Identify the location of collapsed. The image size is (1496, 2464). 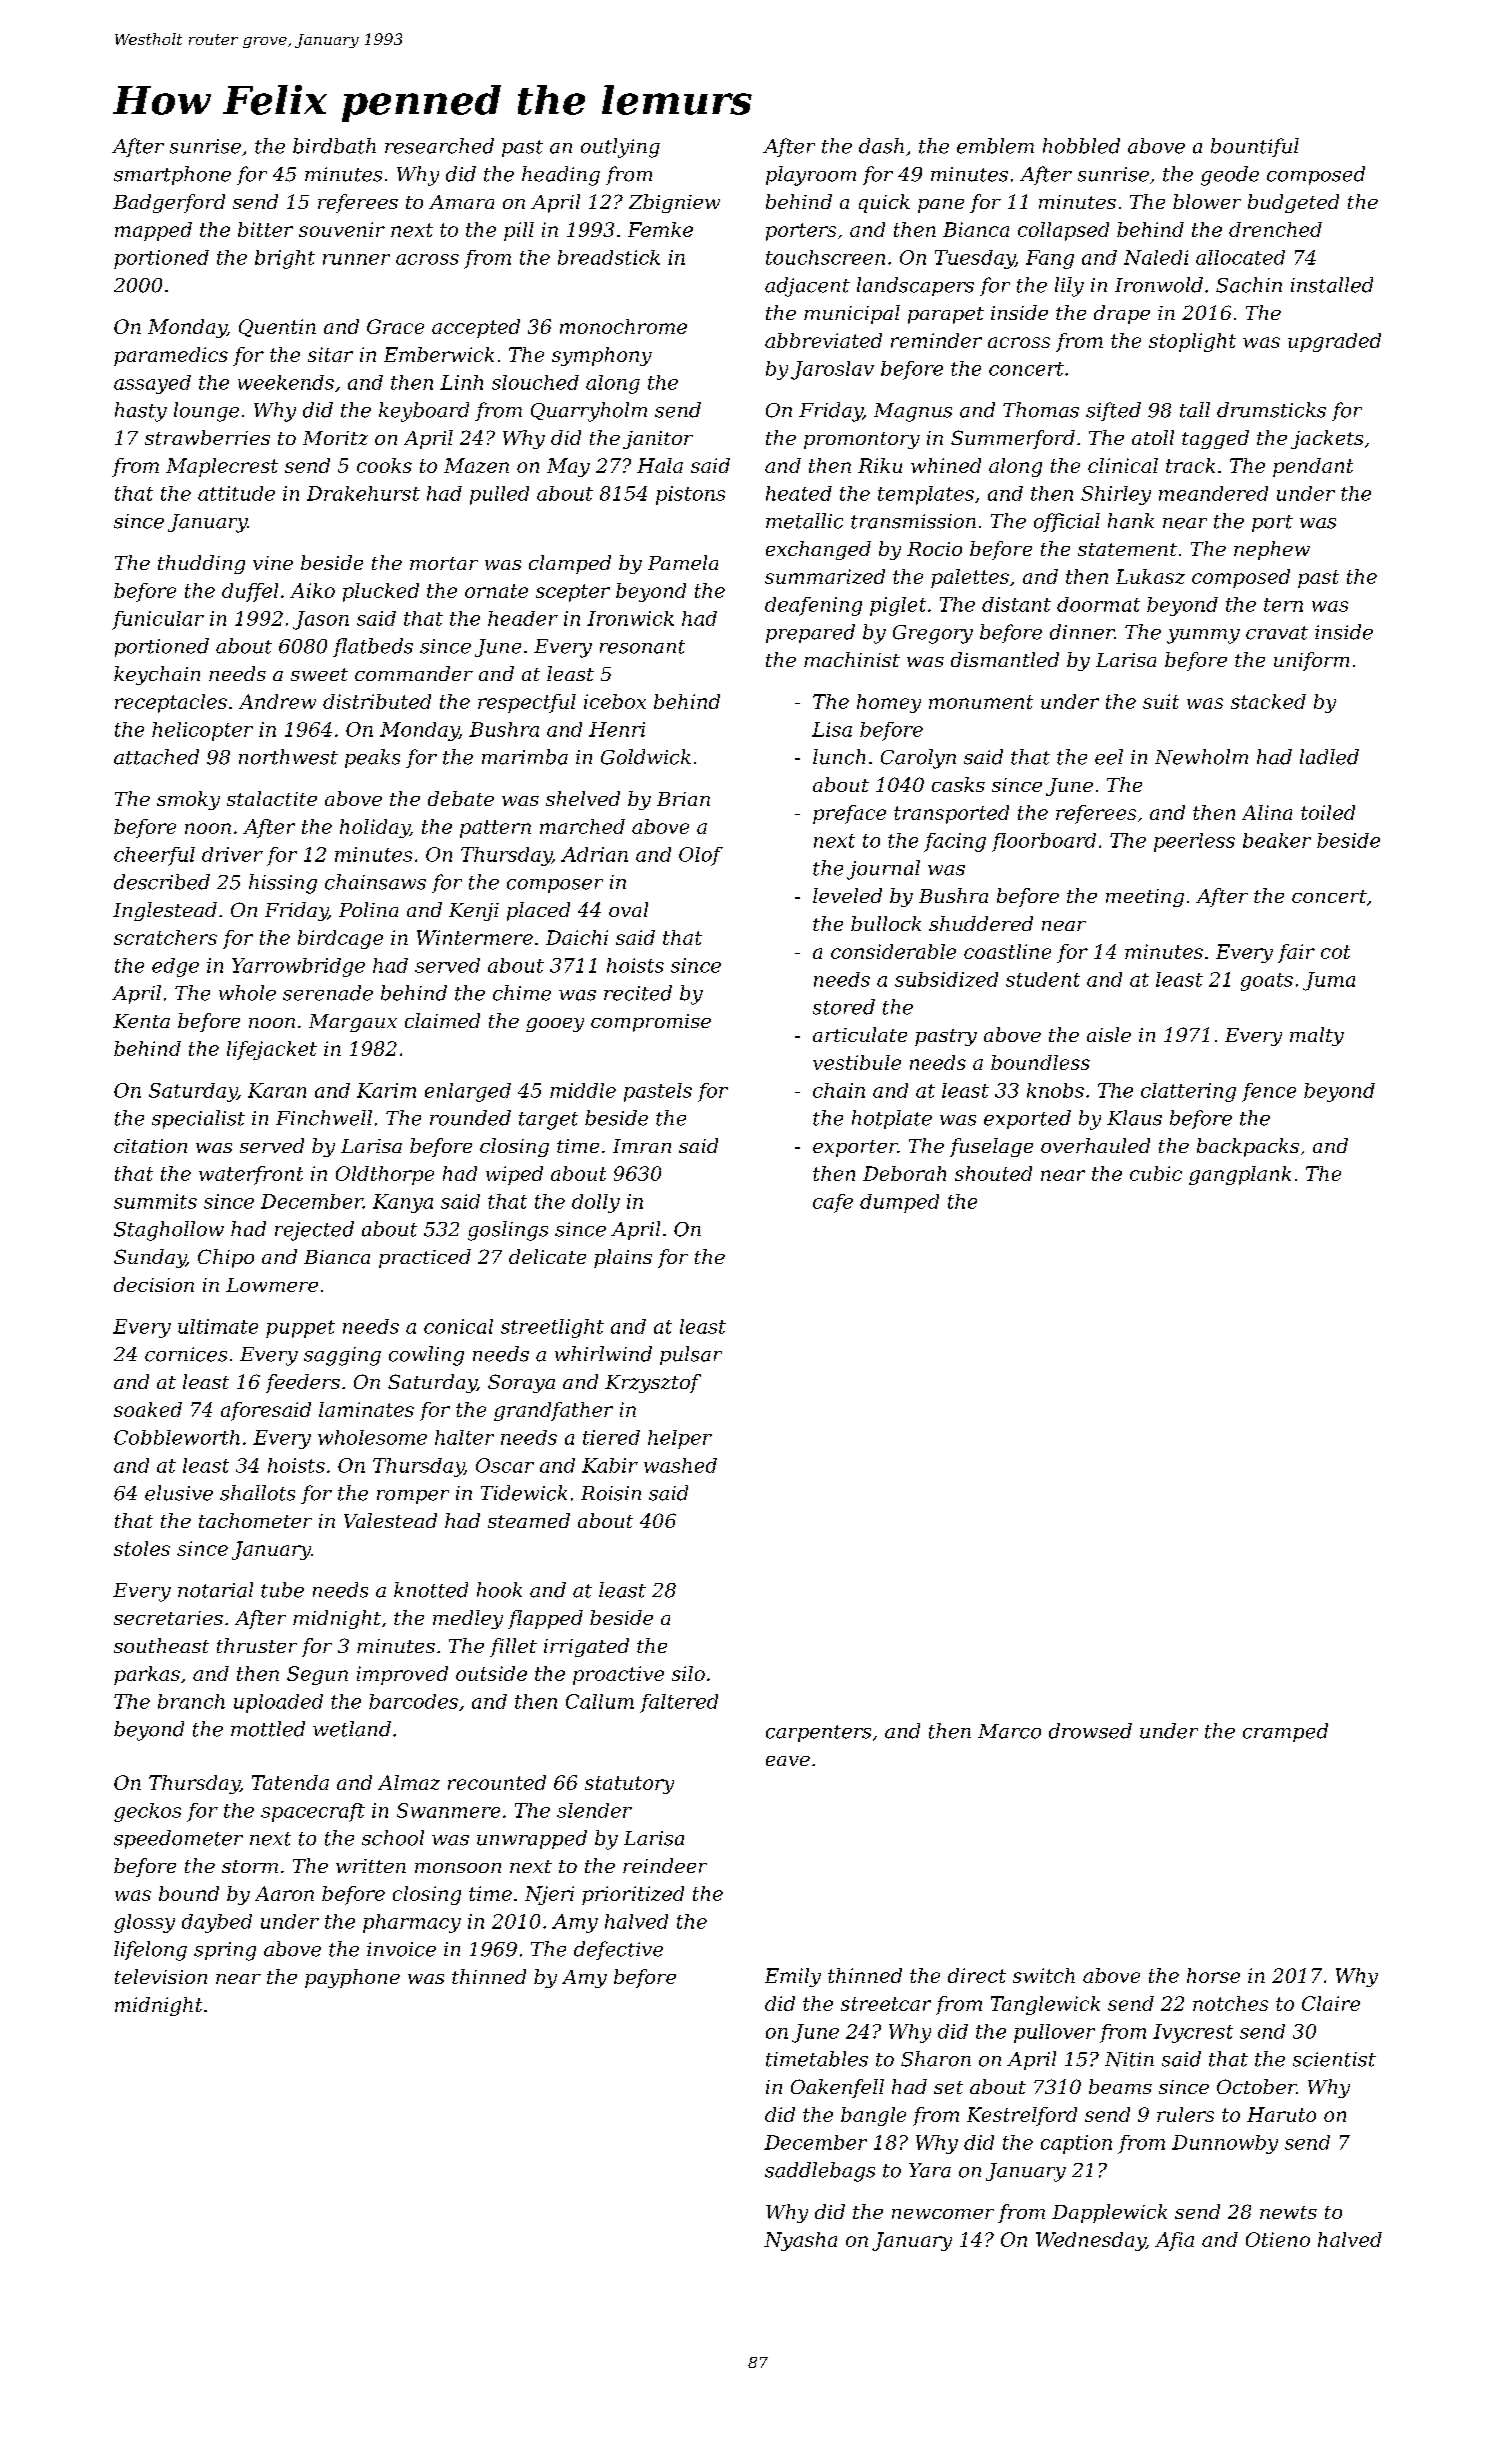
(1063, 231).
